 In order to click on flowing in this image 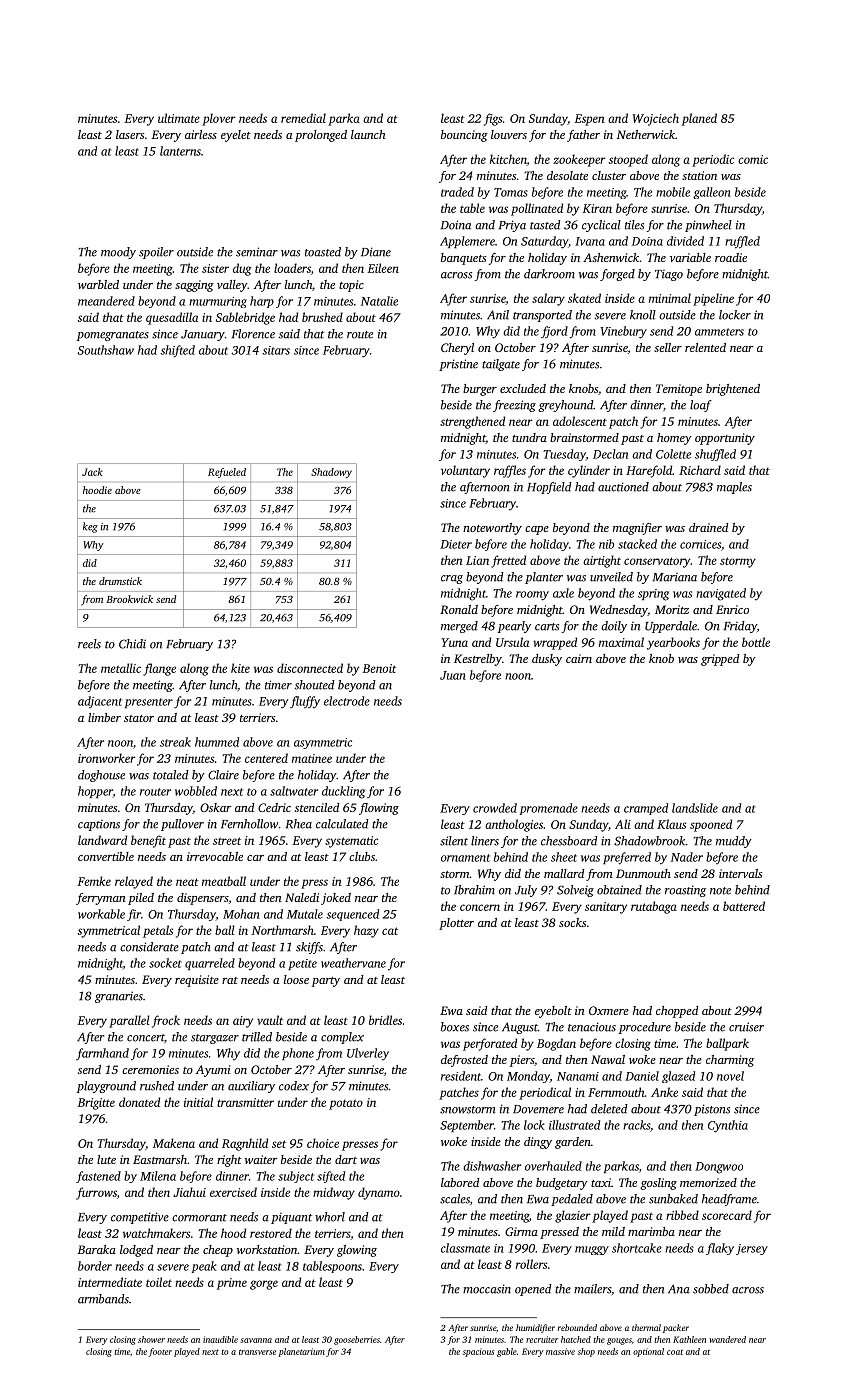, I will do `click(379, 809)`.
